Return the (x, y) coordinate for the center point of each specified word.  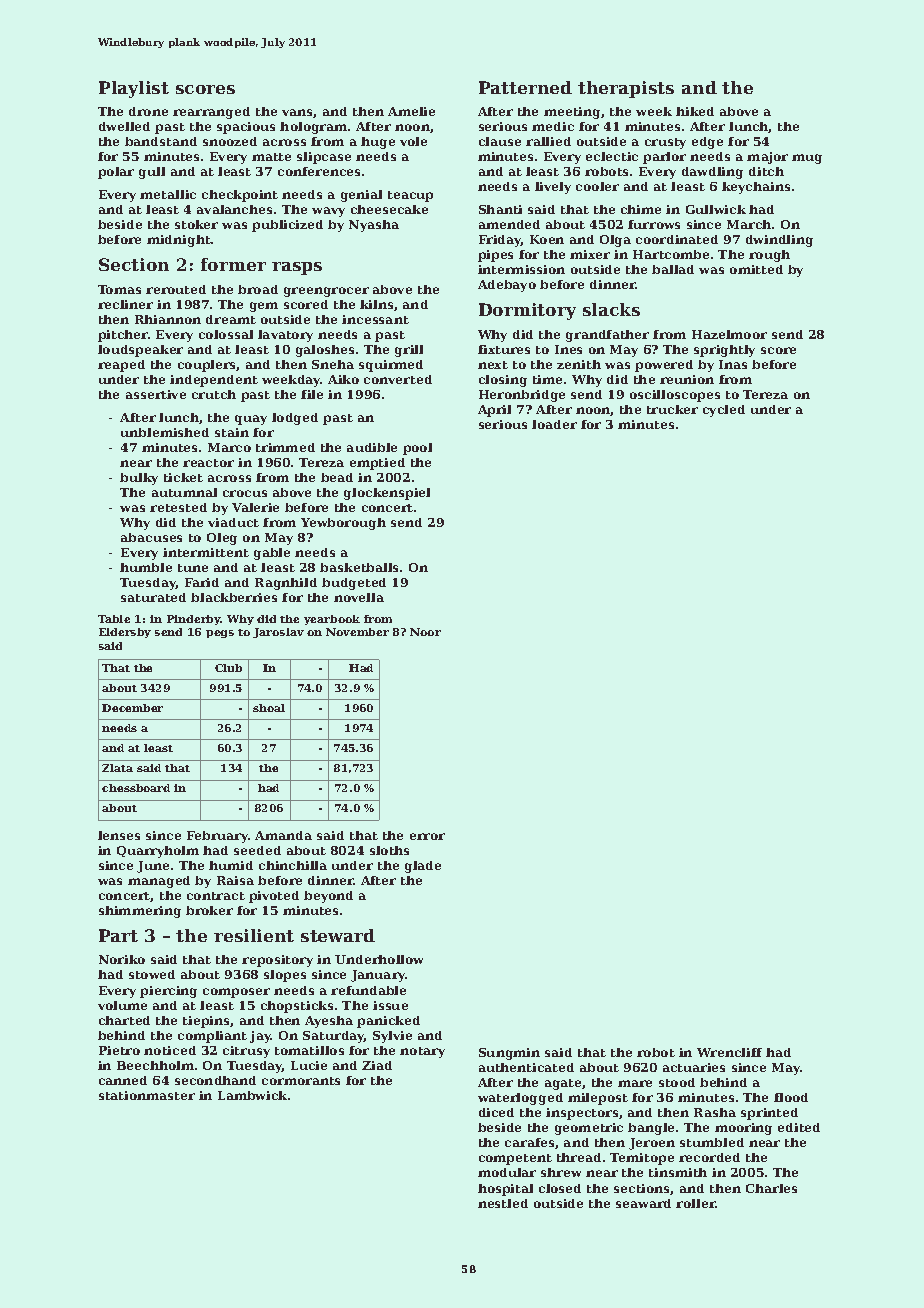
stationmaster (147, 1095)
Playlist (134, 89)
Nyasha (374, 226)
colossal (226, 334)
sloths (389, 850)
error (427, 836)
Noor (425, 632)
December (132, 708)
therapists (626, 89)
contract (216, 896)
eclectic (612, 156)
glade (423, 867)
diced (496, 1112)
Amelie (411, 111)
